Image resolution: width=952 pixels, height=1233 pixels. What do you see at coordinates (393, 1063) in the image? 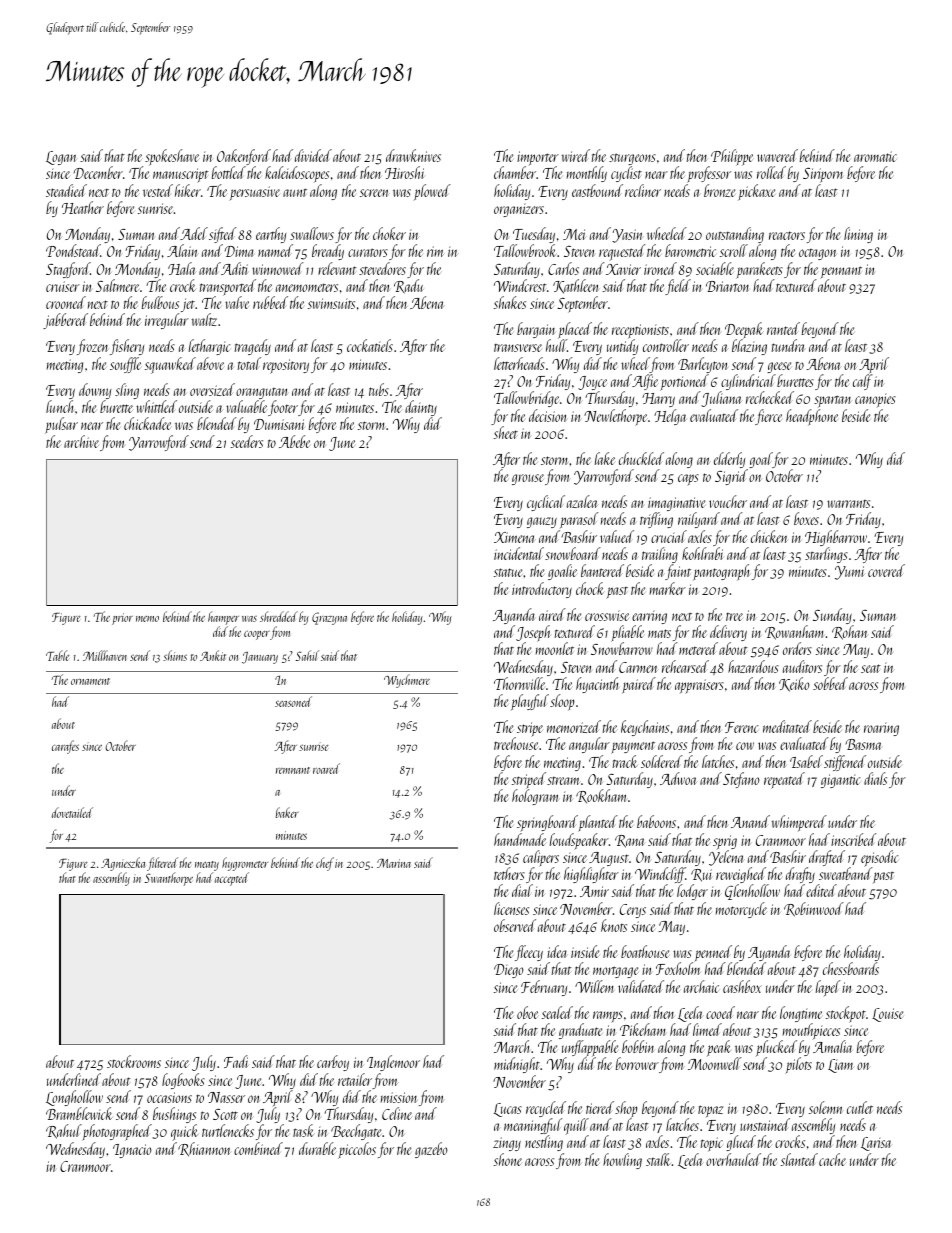
I see `Inglemoor` at bounding box center [393, 1063].
